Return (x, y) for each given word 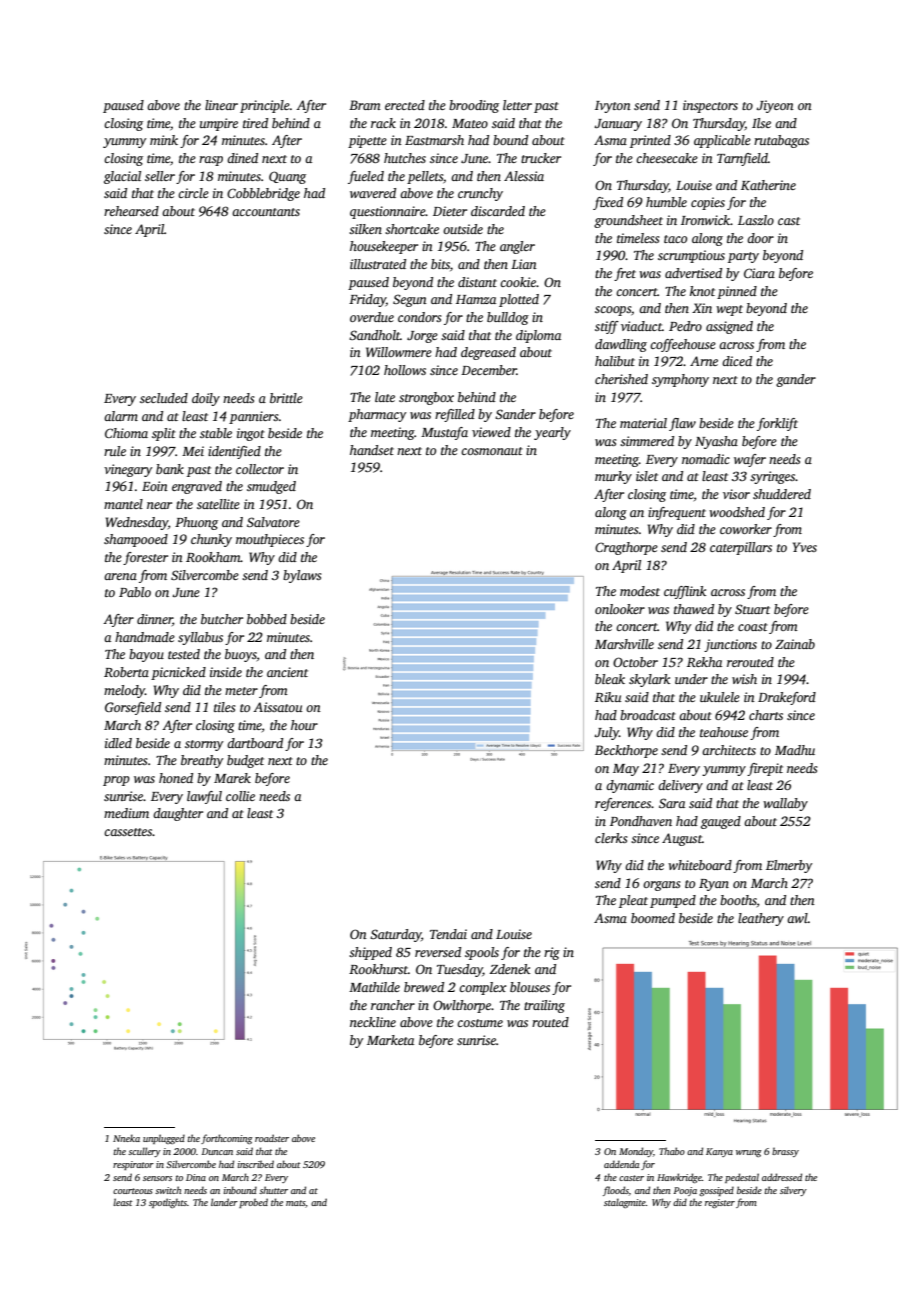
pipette (367, 141)
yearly (552, 433)
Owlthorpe (462, 1006)
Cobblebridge (263, 194)
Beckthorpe (626, 751)
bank (170, 469)
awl (797, 918)
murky (613, 477)
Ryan (714, 885)
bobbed (267, 619)
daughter (178, 814)
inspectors (710, 106)
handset (372, 450)
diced (737, 361)
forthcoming (226, 1139)
